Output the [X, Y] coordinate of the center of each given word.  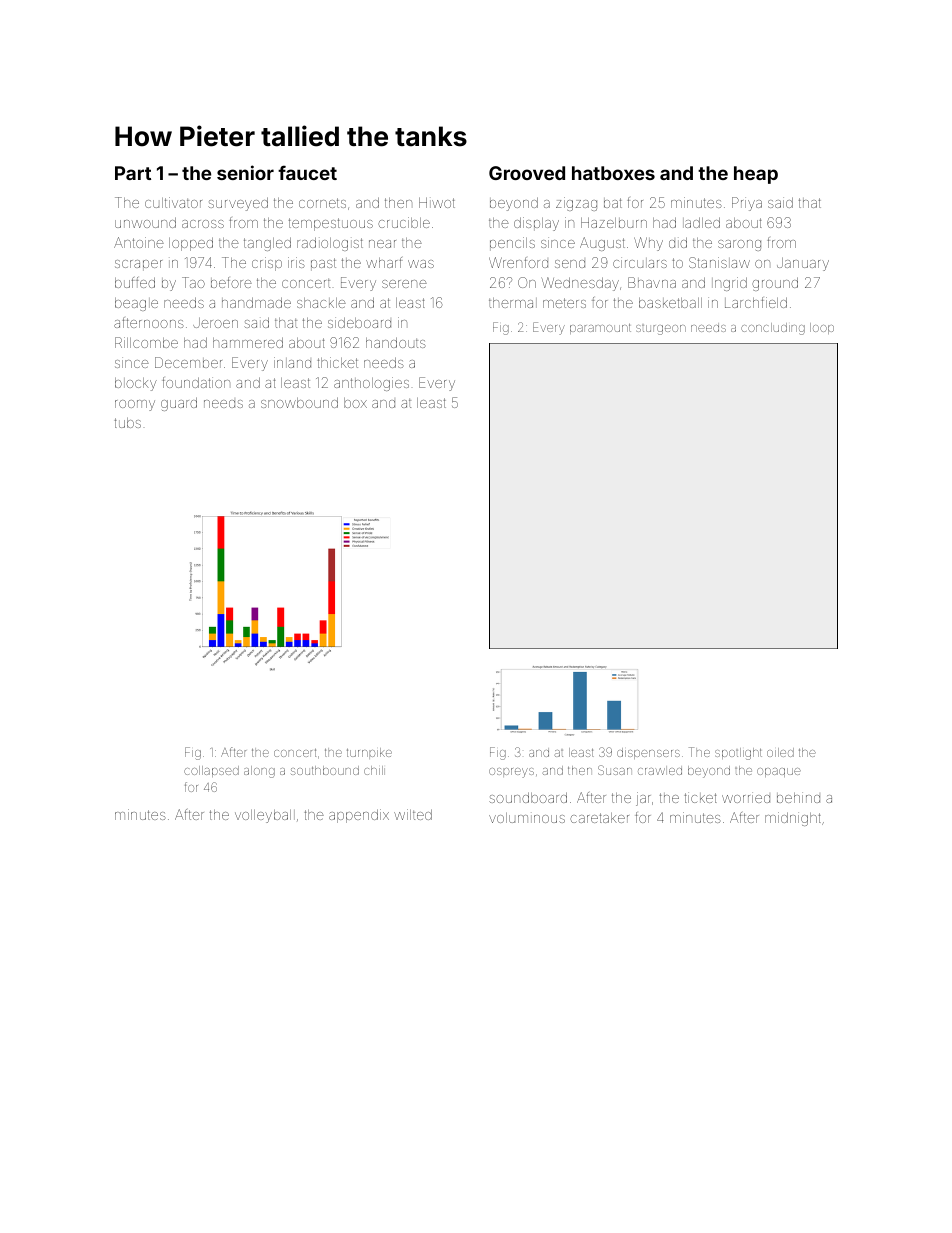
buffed [135, 282]
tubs [127, 423]
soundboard [528, 797]
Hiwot [437, 203]
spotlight [738, 754]
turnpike [369, 753]
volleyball [265, 816]
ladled [701, 222]
